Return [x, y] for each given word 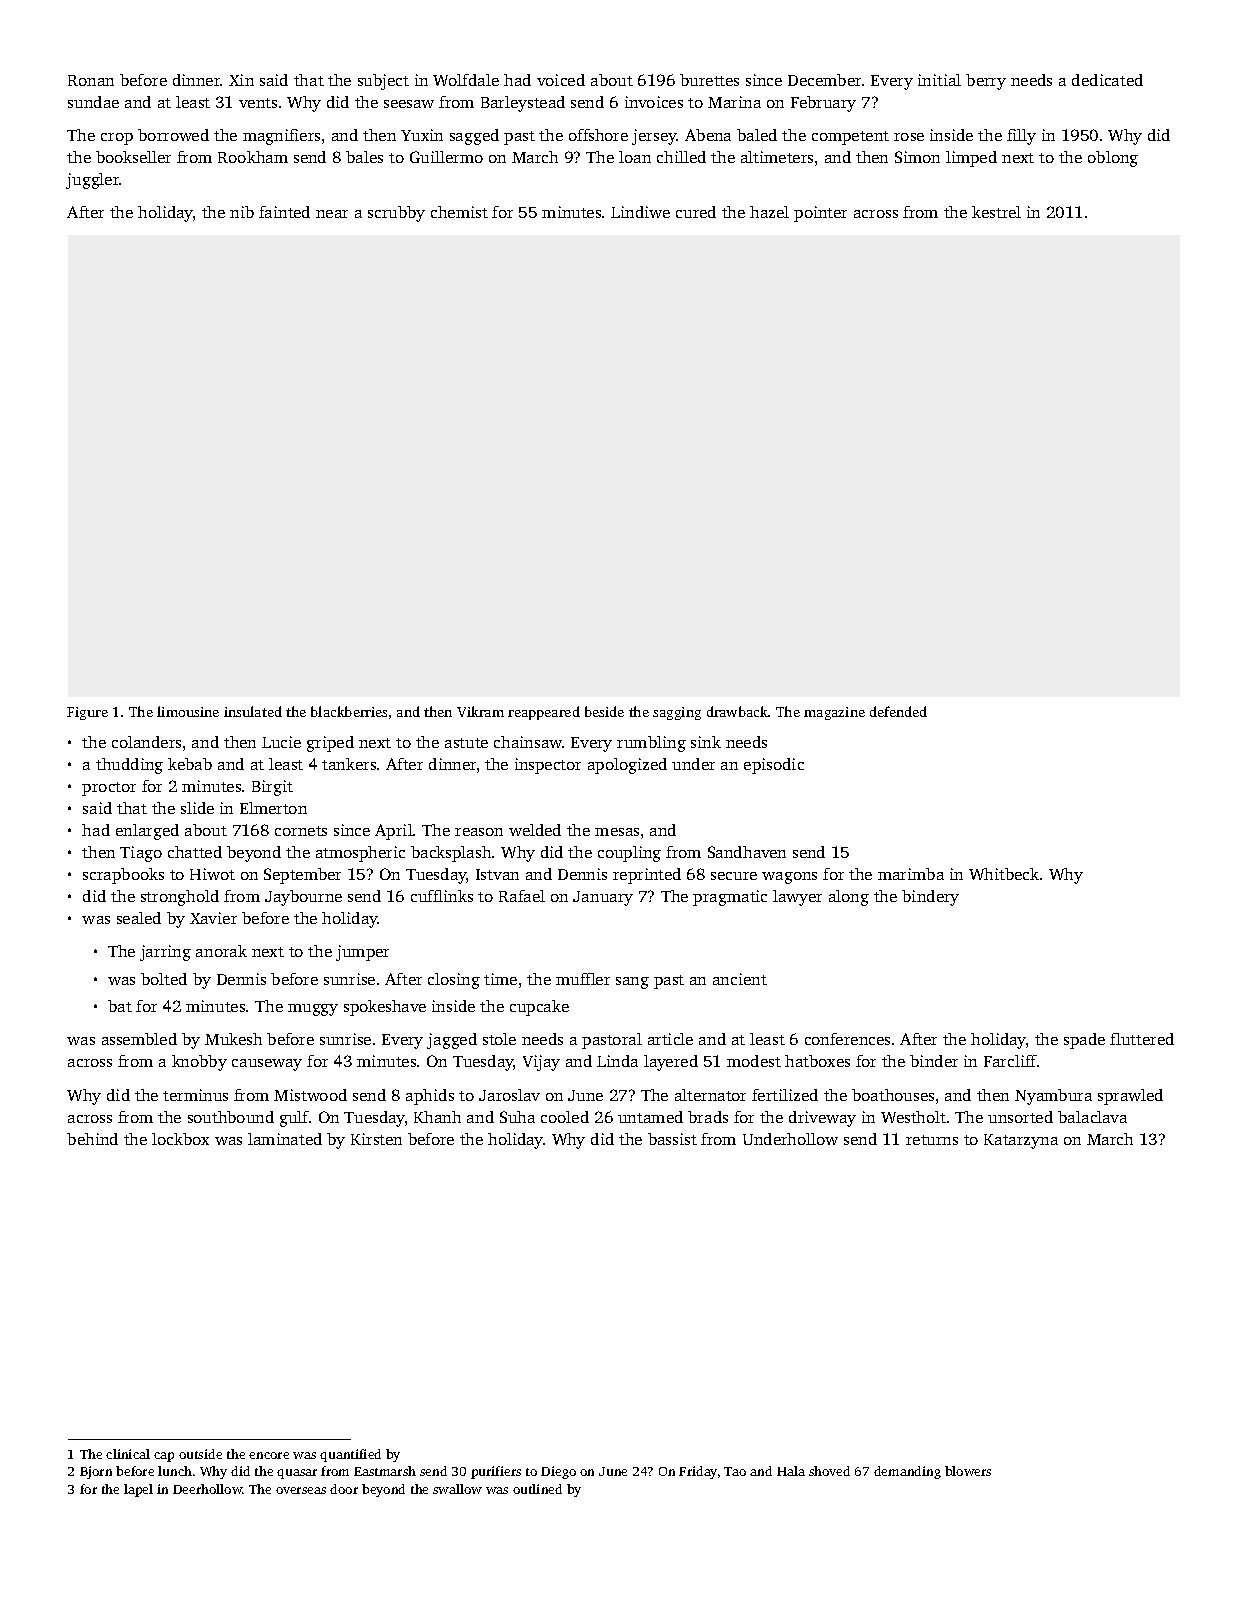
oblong [1113, 159]
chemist [459, 212]
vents [258, 103]
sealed [139, 918]
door [344, 1489]
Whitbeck [1004, 874]
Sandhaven [747, 852]
